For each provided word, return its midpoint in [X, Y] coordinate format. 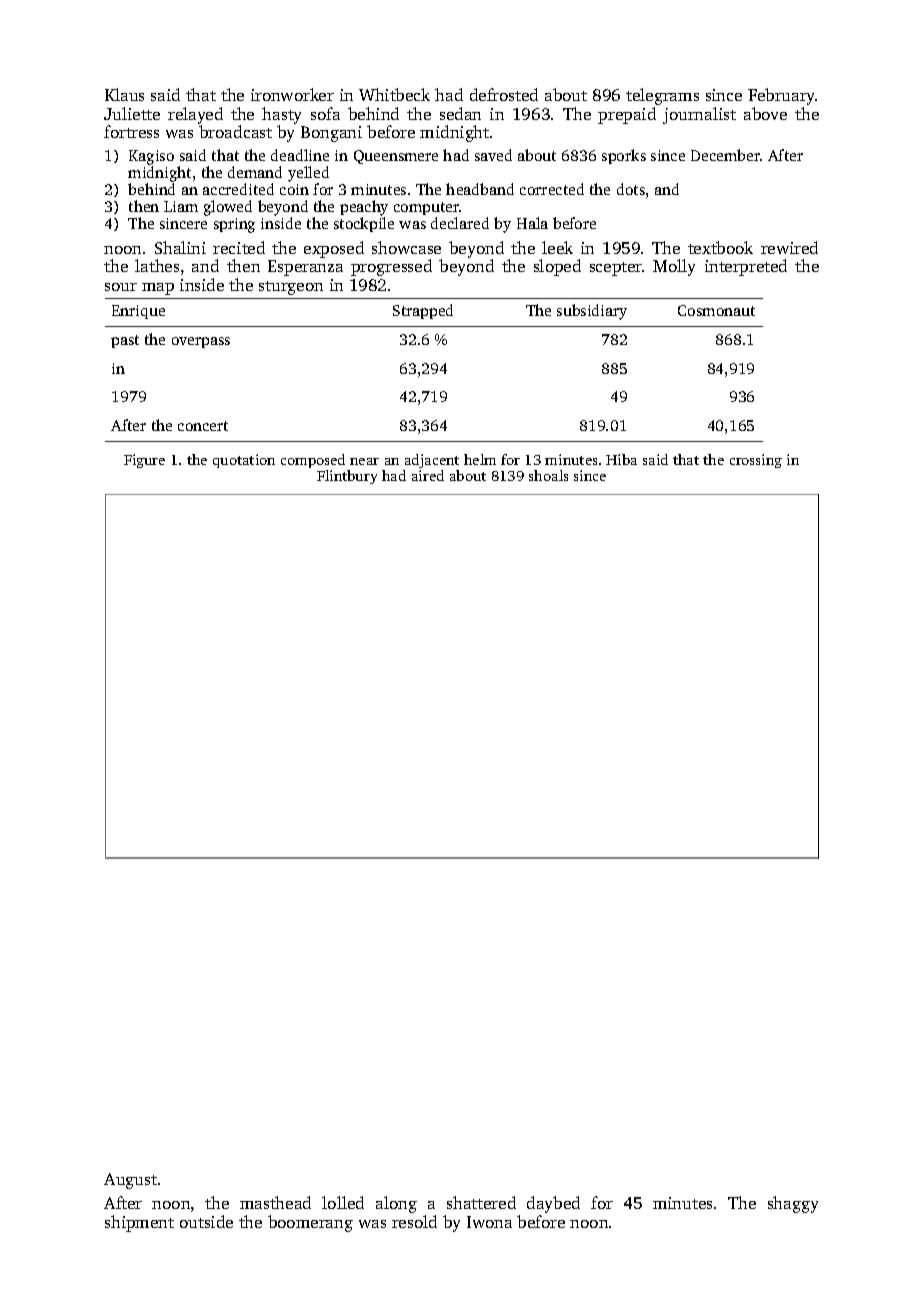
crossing [756, 461]
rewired [789, 247]
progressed [391, 267]
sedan [460, 113]
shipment [139, 1223]
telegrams [662, 96]
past [125, 341]
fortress [131, 131]
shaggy [793, 1204]
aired [428, 475]
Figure [144, 461]
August [130, 1181]
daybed [553, 1204]
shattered [481, 1202]
